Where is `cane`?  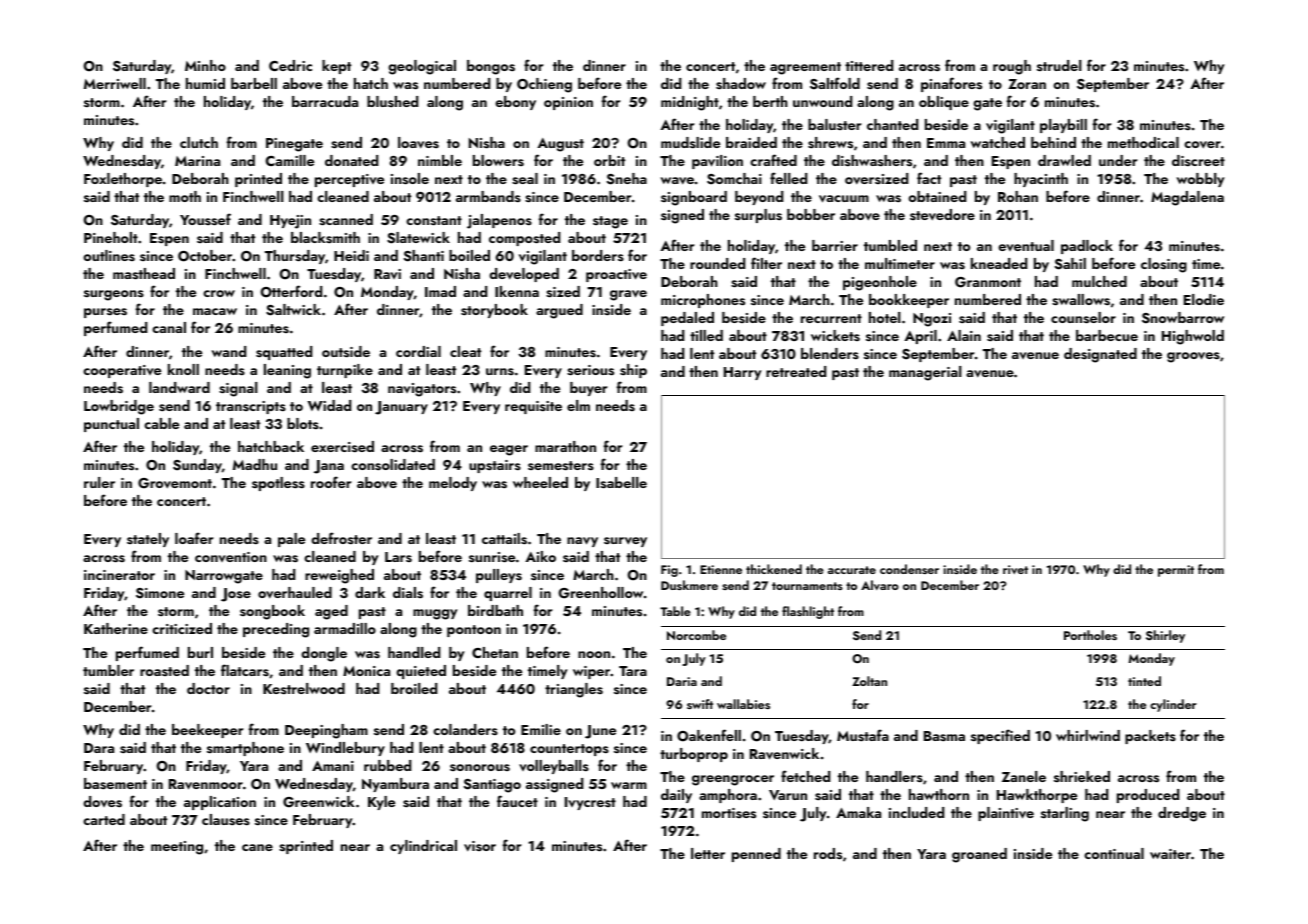
cane is located at coordinates (257, 847).
